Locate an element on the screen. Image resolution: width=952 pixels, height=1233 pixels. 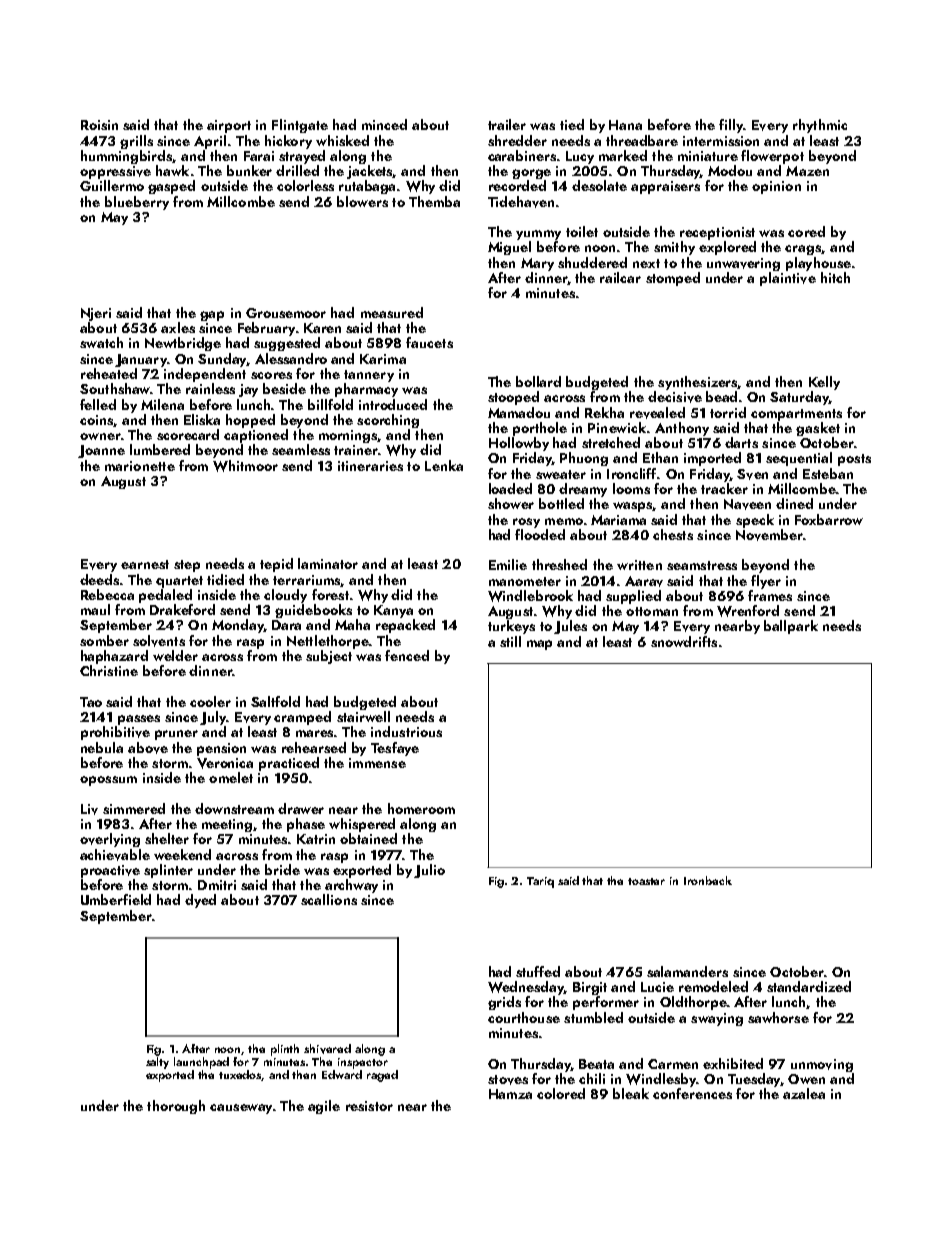
airport is located at coordinates (229, 126).
